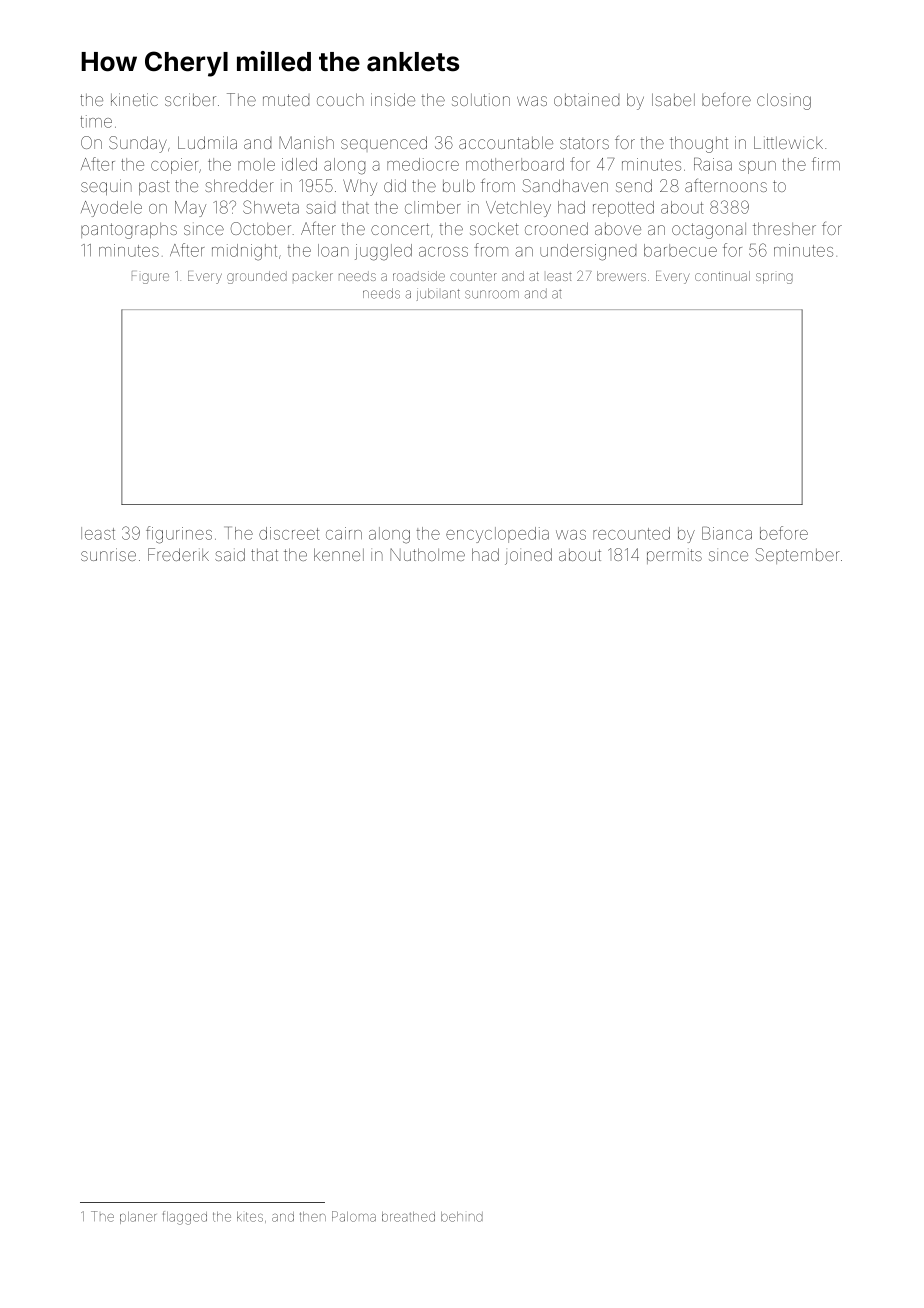  Describe the element at coordinates (179, 535) in the screenshot. I see `figurines` at that location.
